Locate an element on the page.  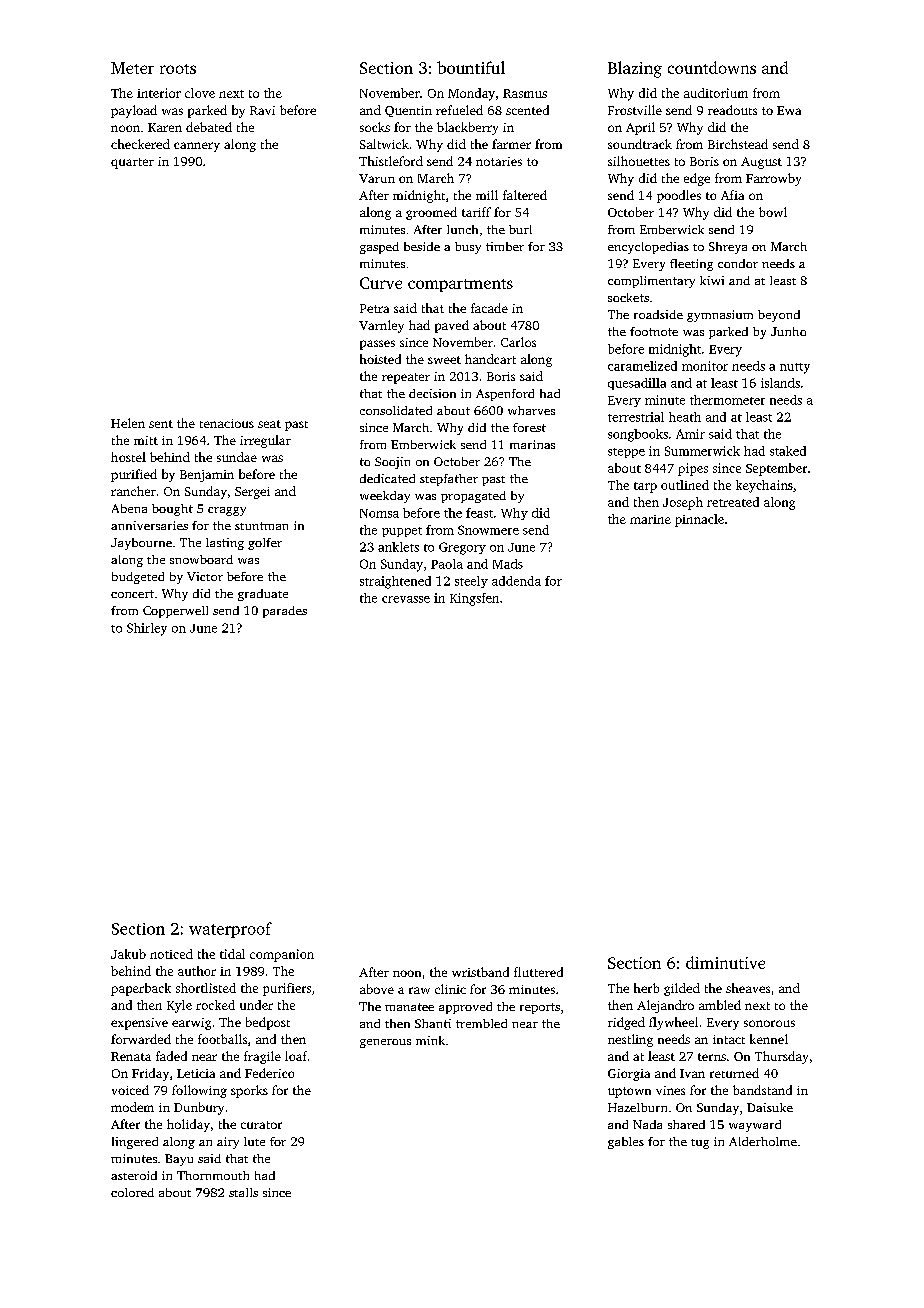
diminutive is located at coordinates (725, 962).
